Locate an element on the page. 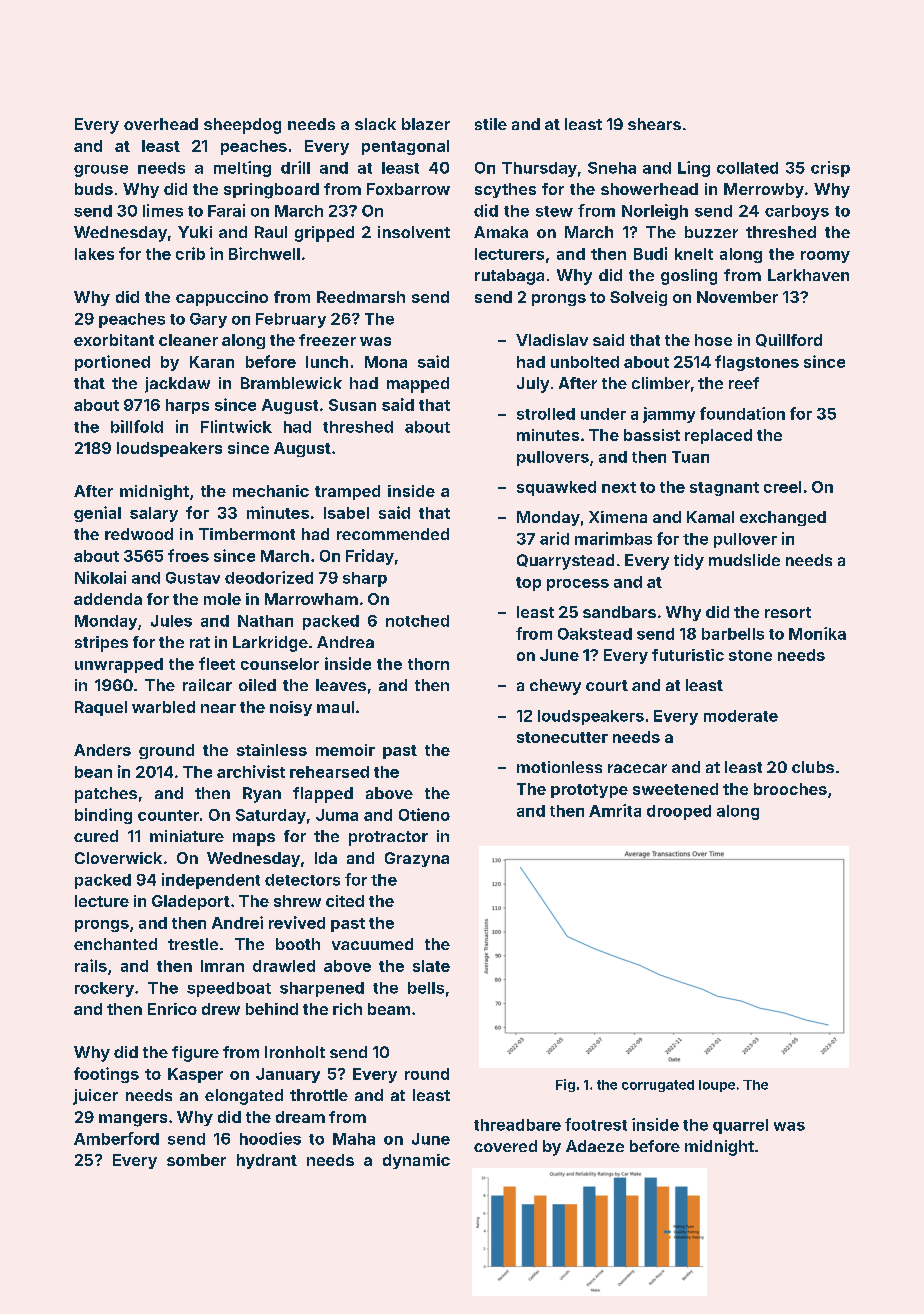  motionless is located at coordinates (559, 767).
